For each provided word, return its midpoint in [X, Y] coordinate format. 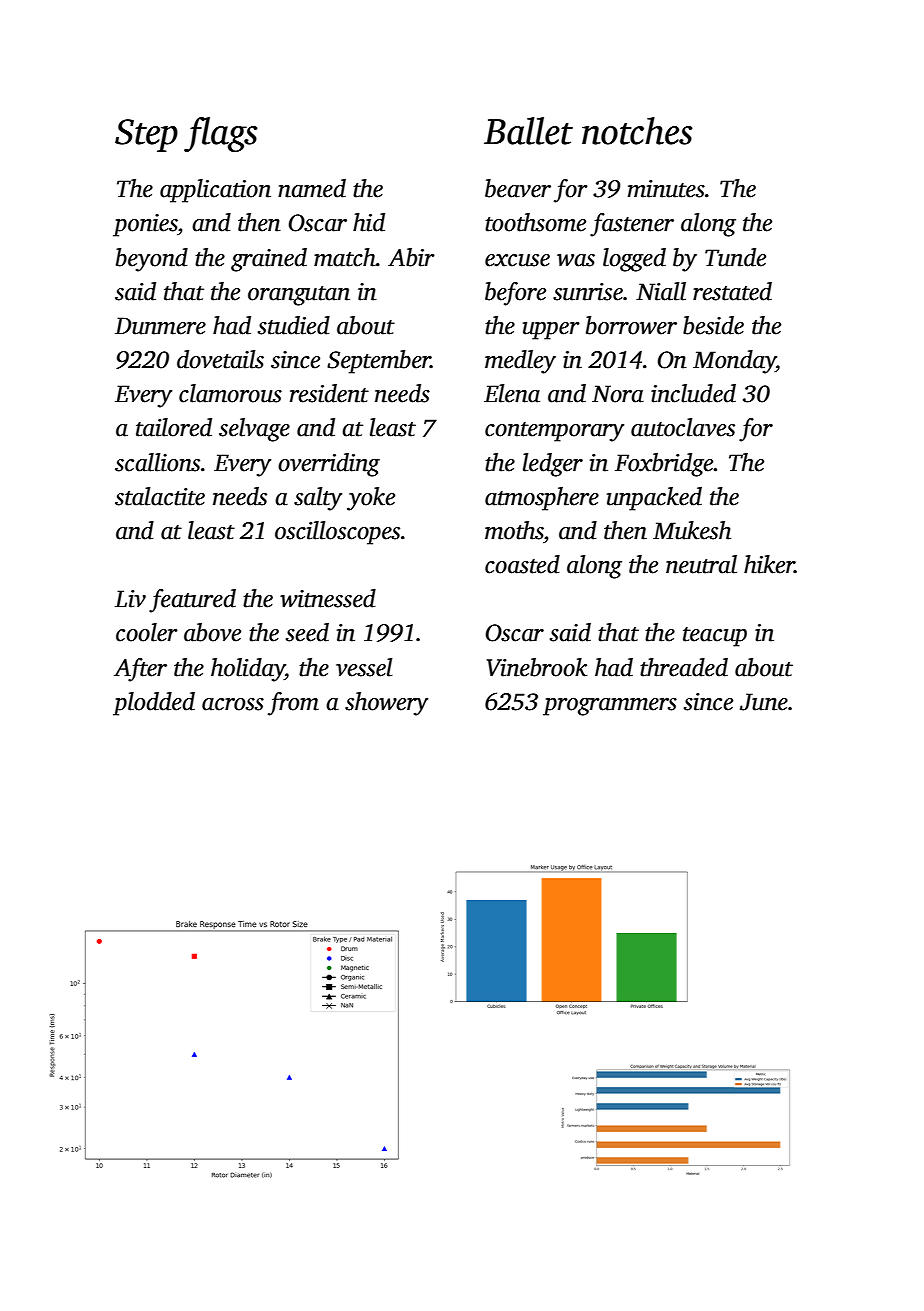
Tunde [735, 257]
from [293, 704]
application [215, 191]
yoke [371, 499]
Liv [130, 599]
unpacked [654, 499]
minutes [666, 189]
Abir [411, 257]
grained [269, 260]
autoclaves [683, 427]
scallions [157, 462]
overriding [329, 465]
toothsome [535, 222]
